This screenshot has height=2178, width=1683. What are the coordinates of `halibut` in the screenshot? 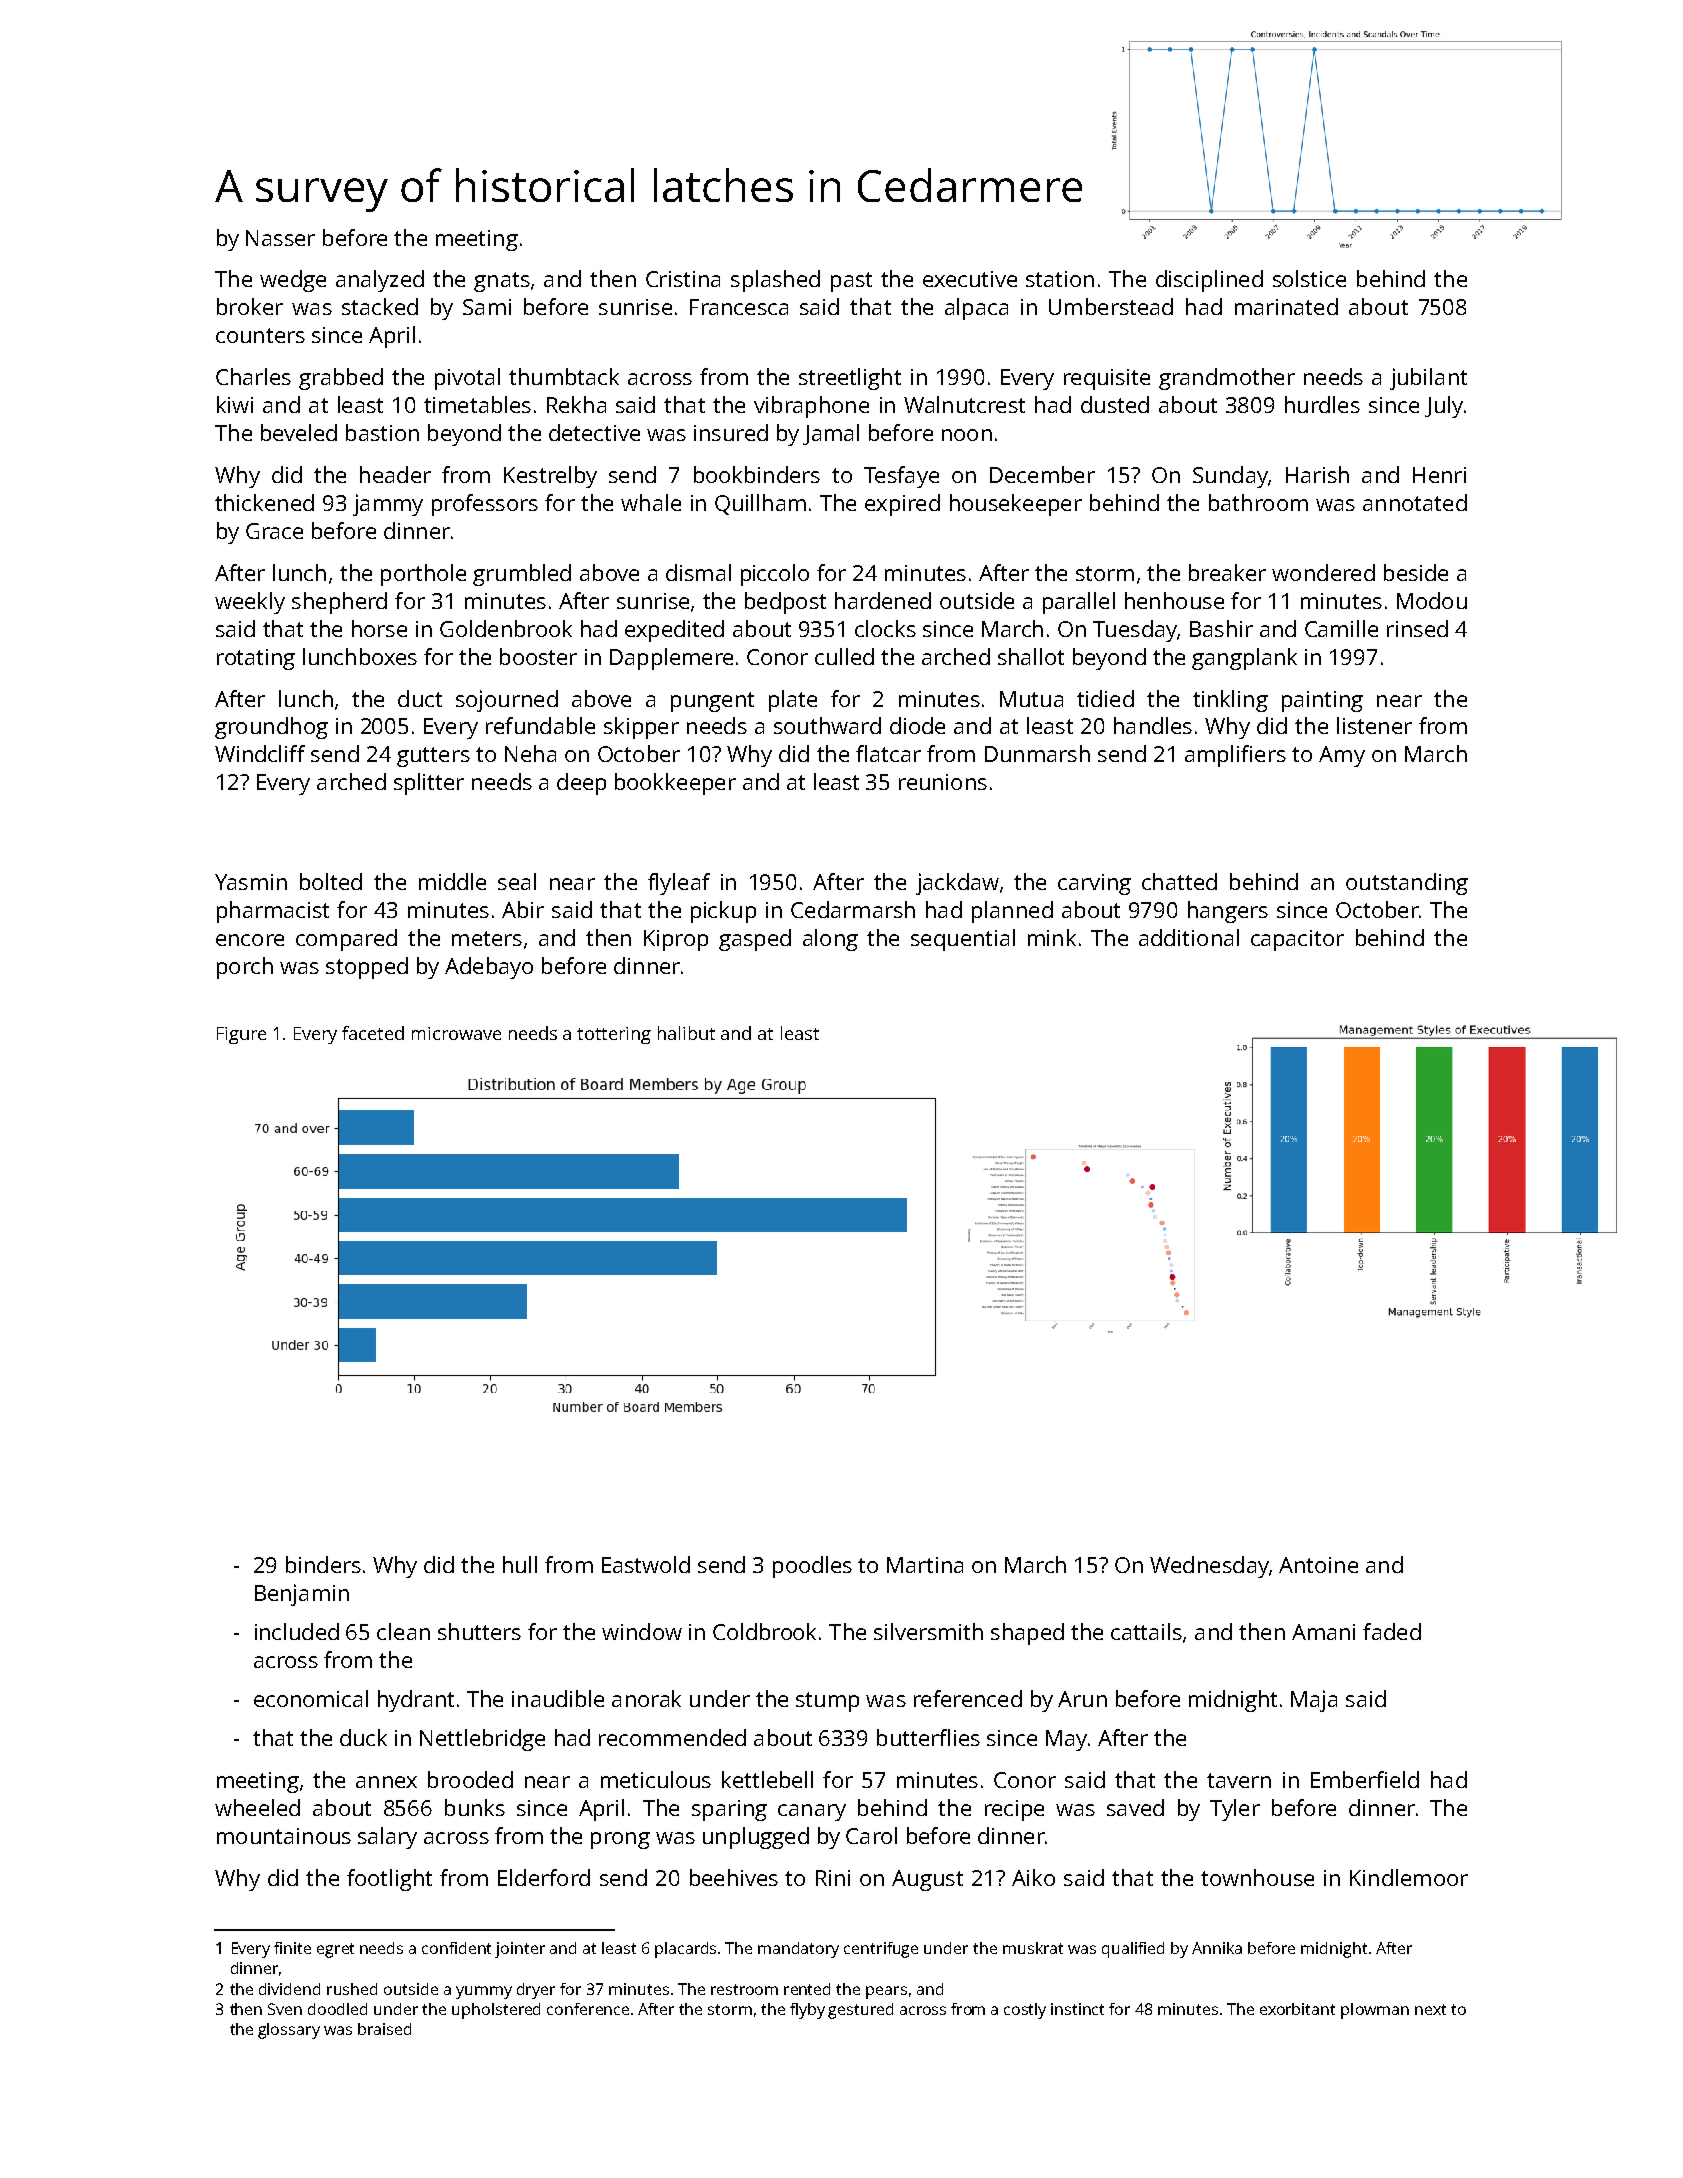 It's located at (686, 1033).
